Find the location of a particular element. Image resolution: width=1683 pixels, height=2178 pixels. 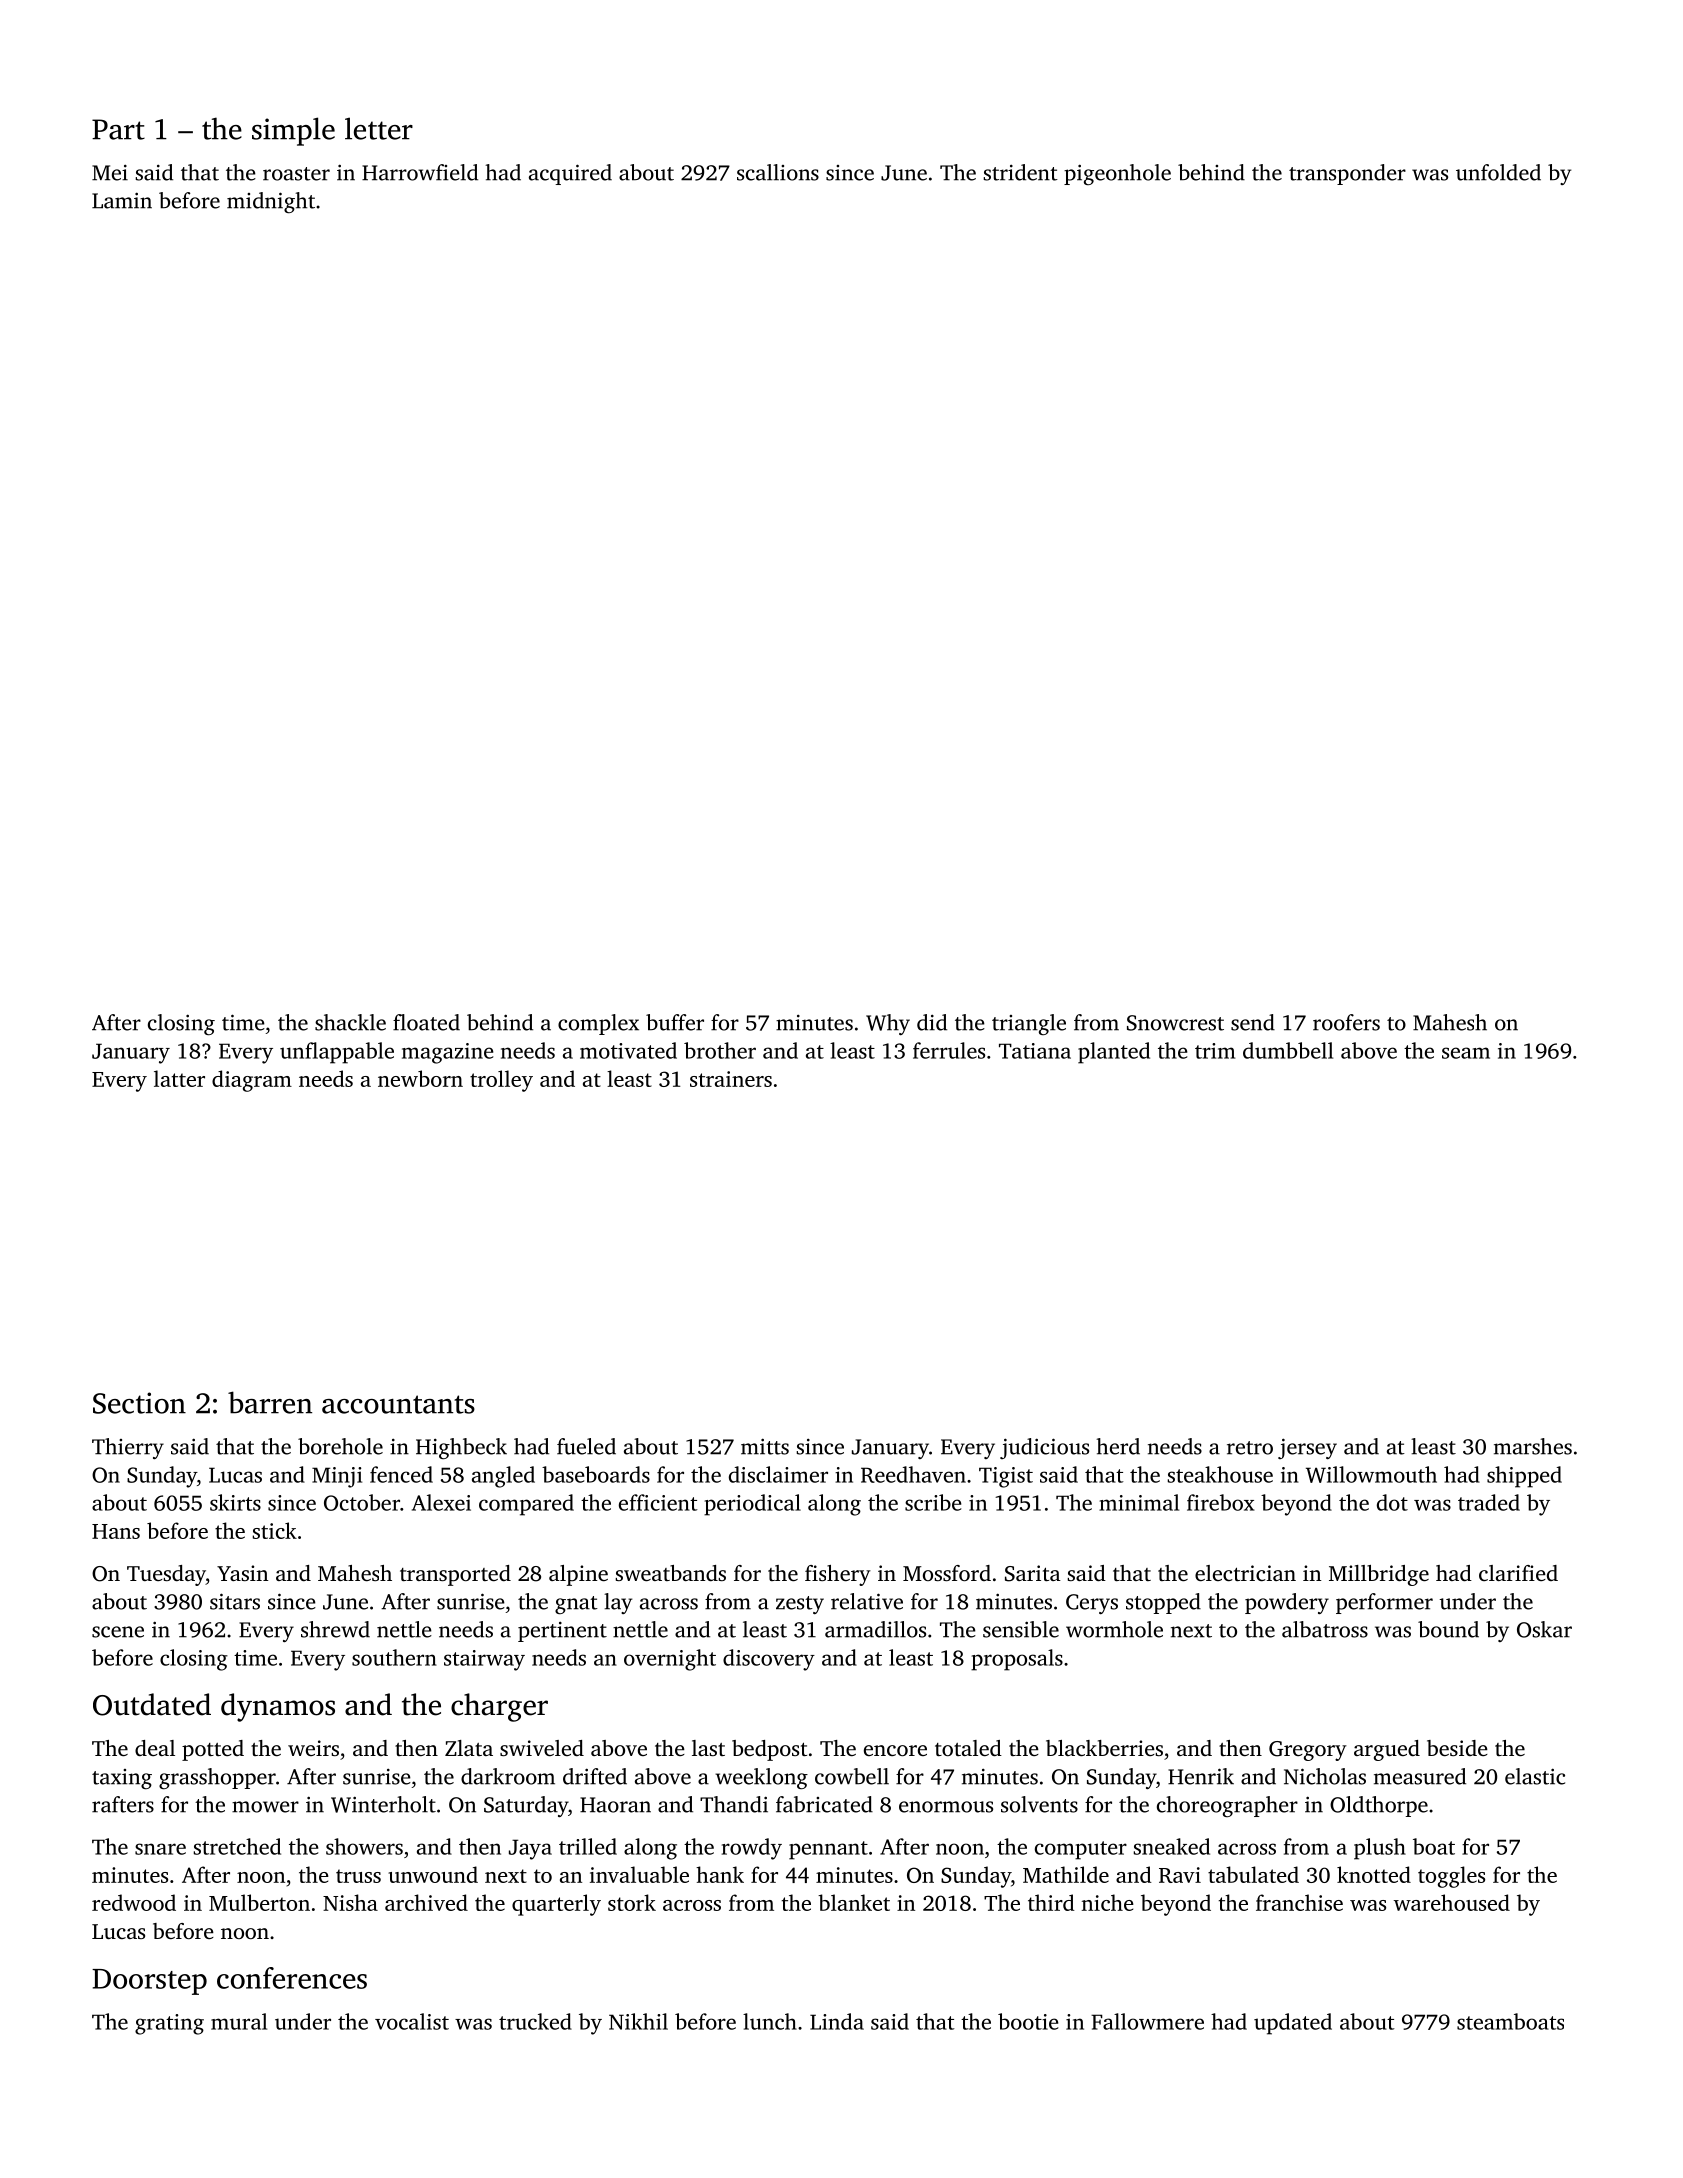

bound is located at coordinates (1448, 1629).
